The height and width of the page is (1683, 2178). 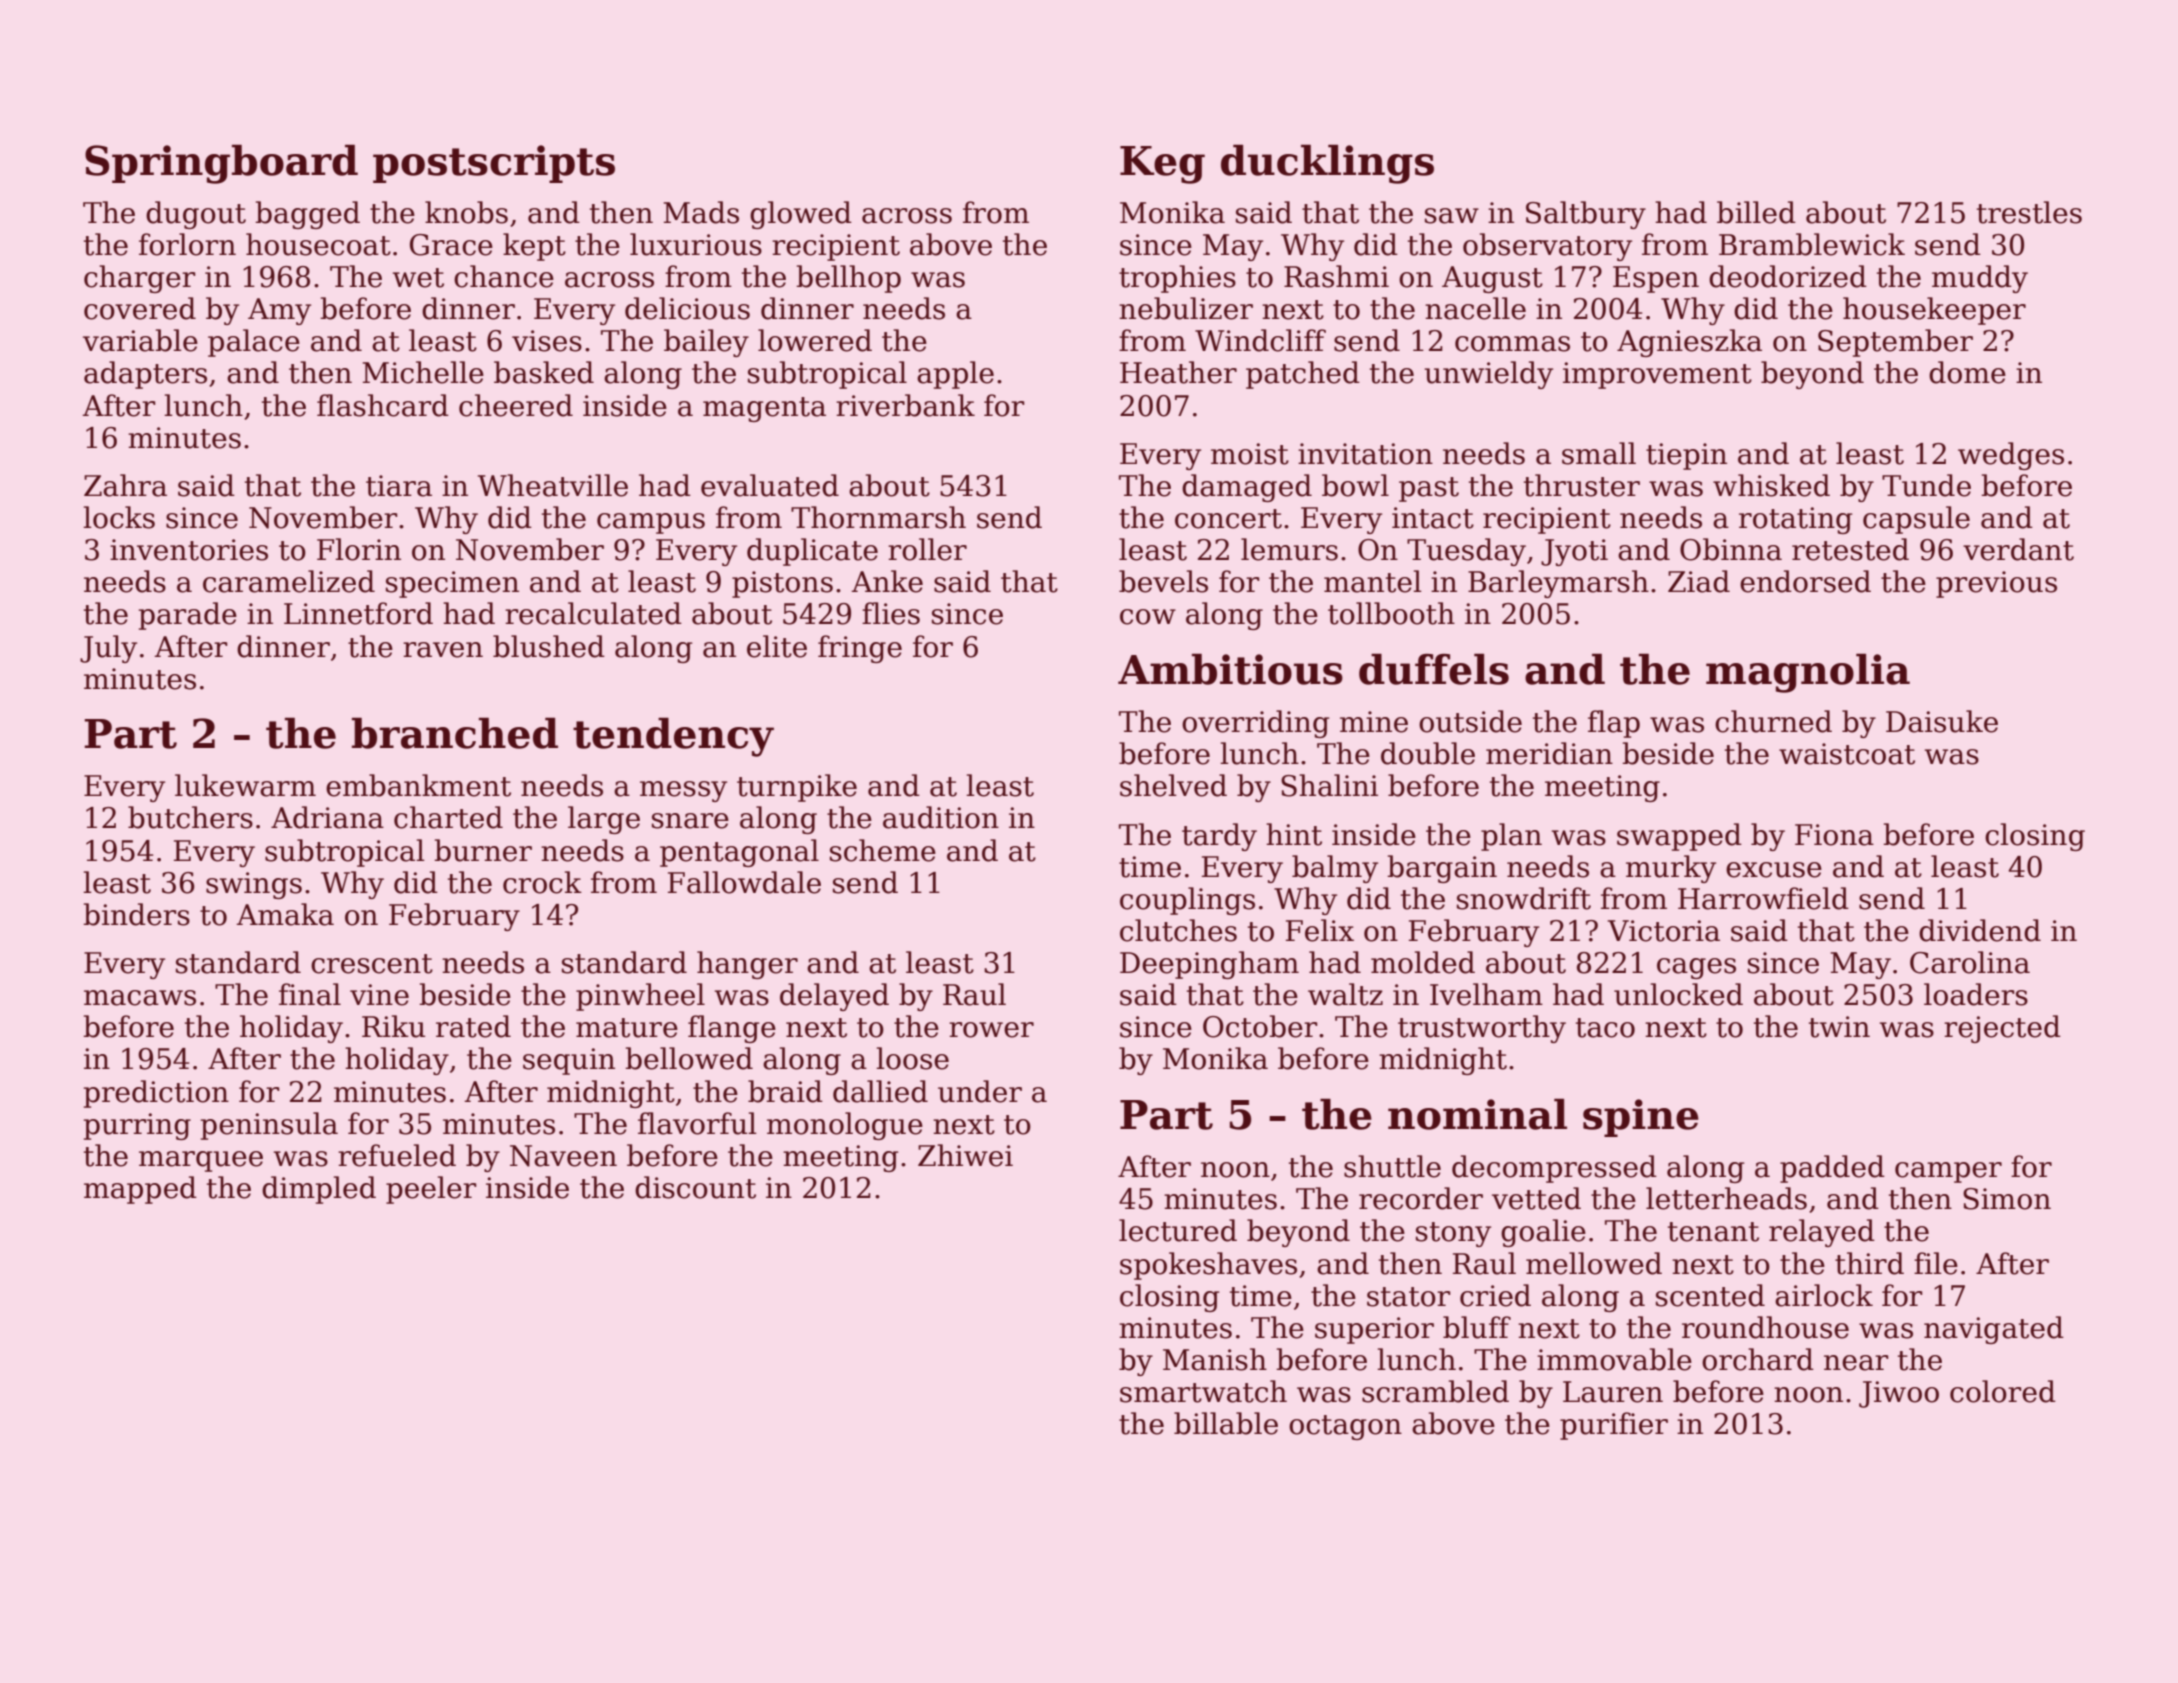 I want to click on July, so click(x=108, y=649).
